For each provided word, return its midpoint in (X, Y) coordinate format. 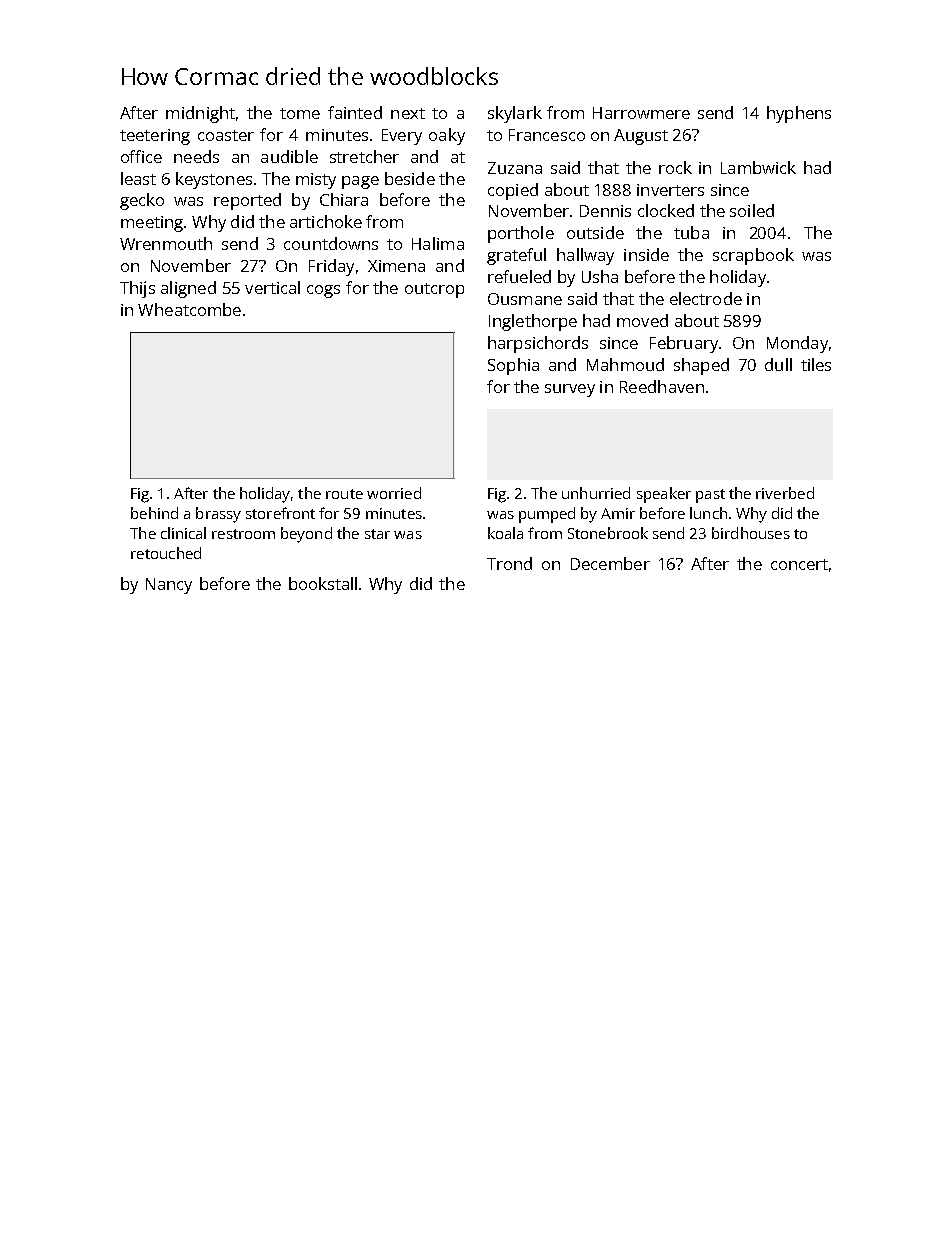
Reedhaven (662, 386)
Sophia (513, 366)
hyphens (799, 114)
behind (154, 513)
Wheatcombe (189, 309)
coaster (226, 135)
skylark (515, 114)
